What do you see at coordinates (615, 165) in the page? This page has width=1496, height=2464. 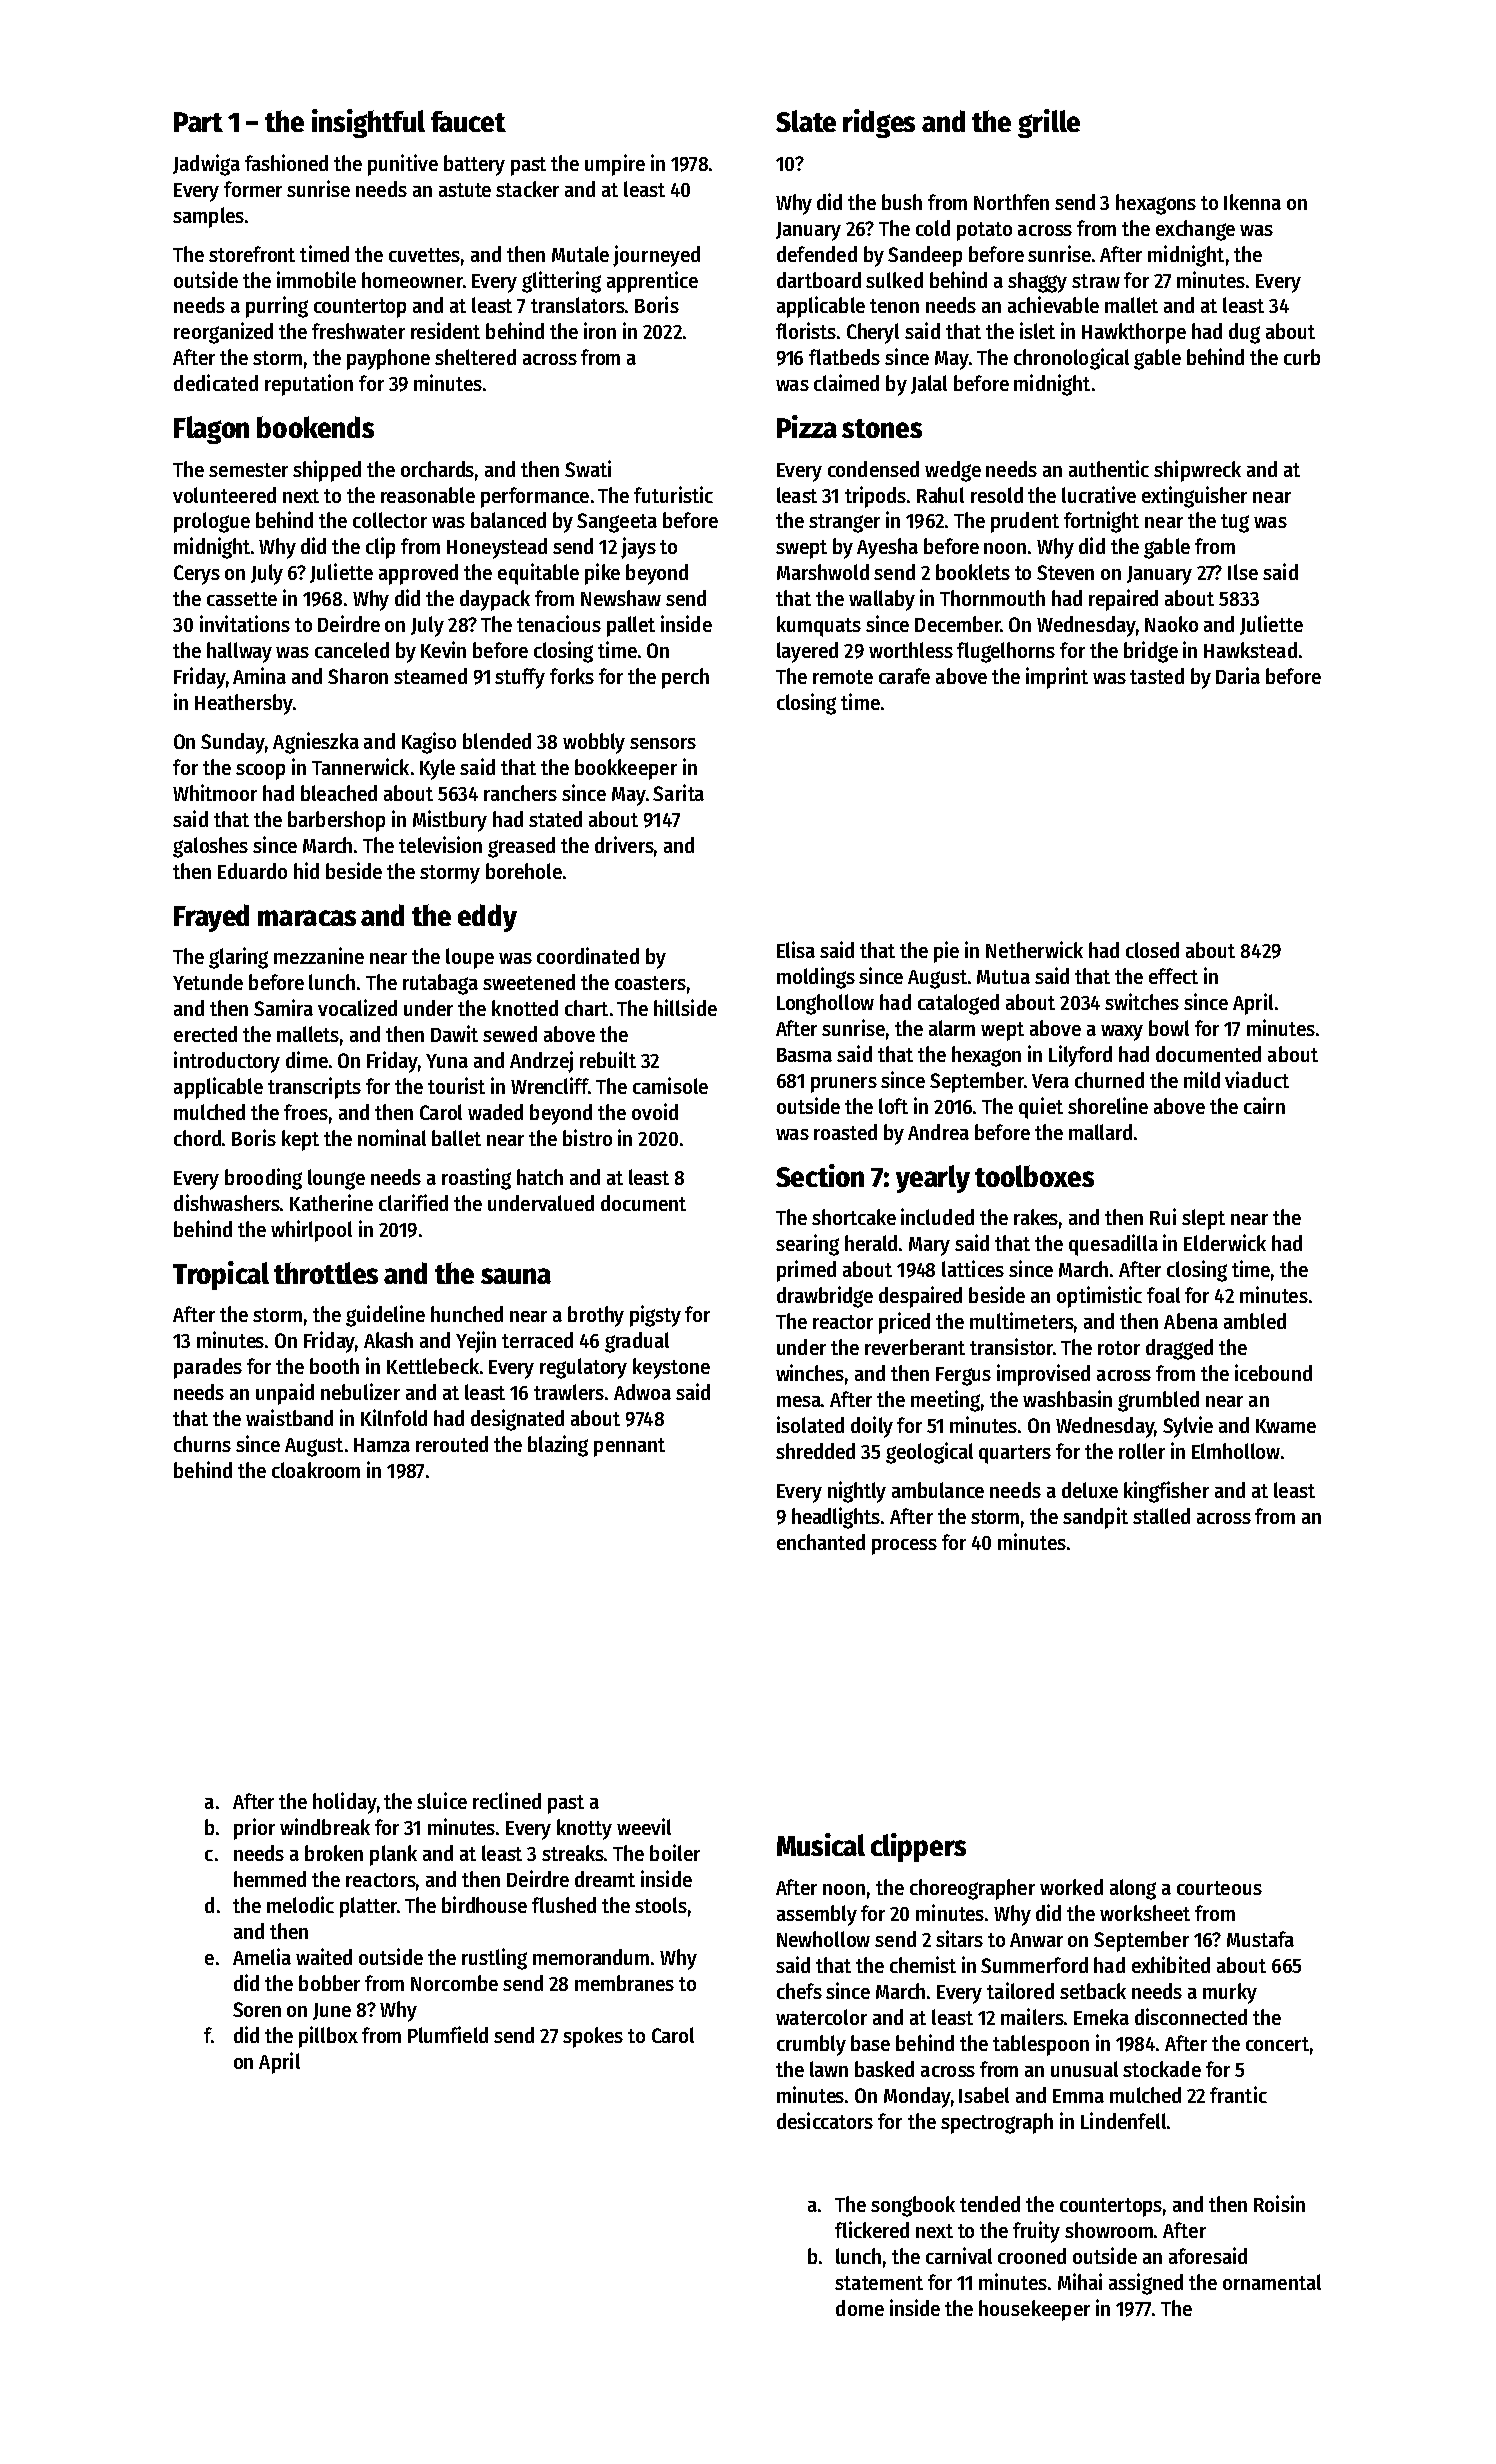 I see `umpire` at bounding box center [615, 165].
